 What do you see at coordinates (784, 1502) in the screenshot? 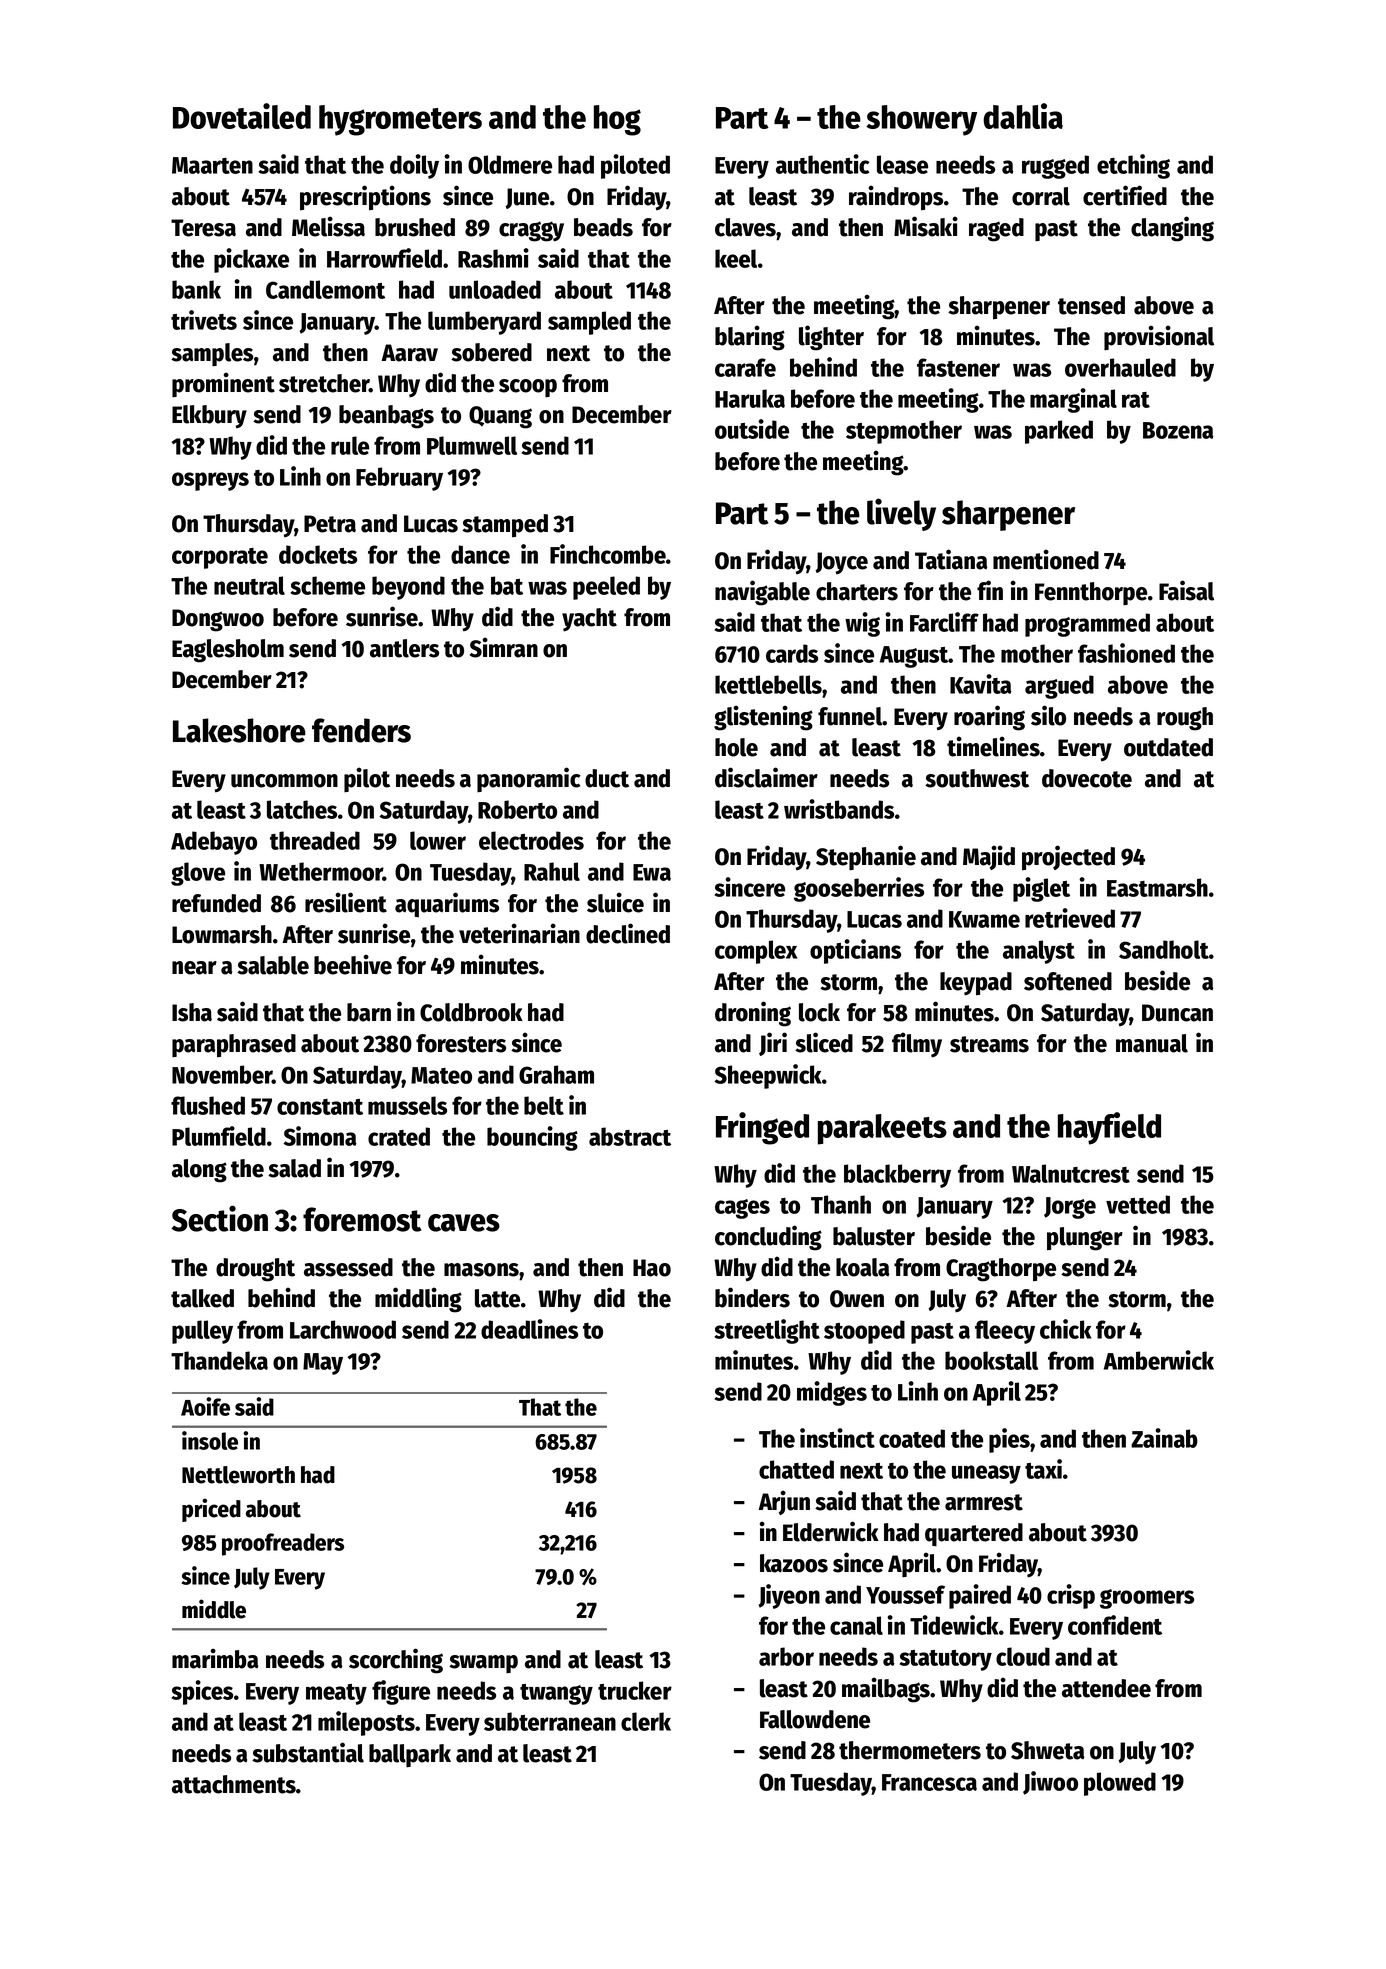
I see `Arjun` at bounding box center [784, 1502].
